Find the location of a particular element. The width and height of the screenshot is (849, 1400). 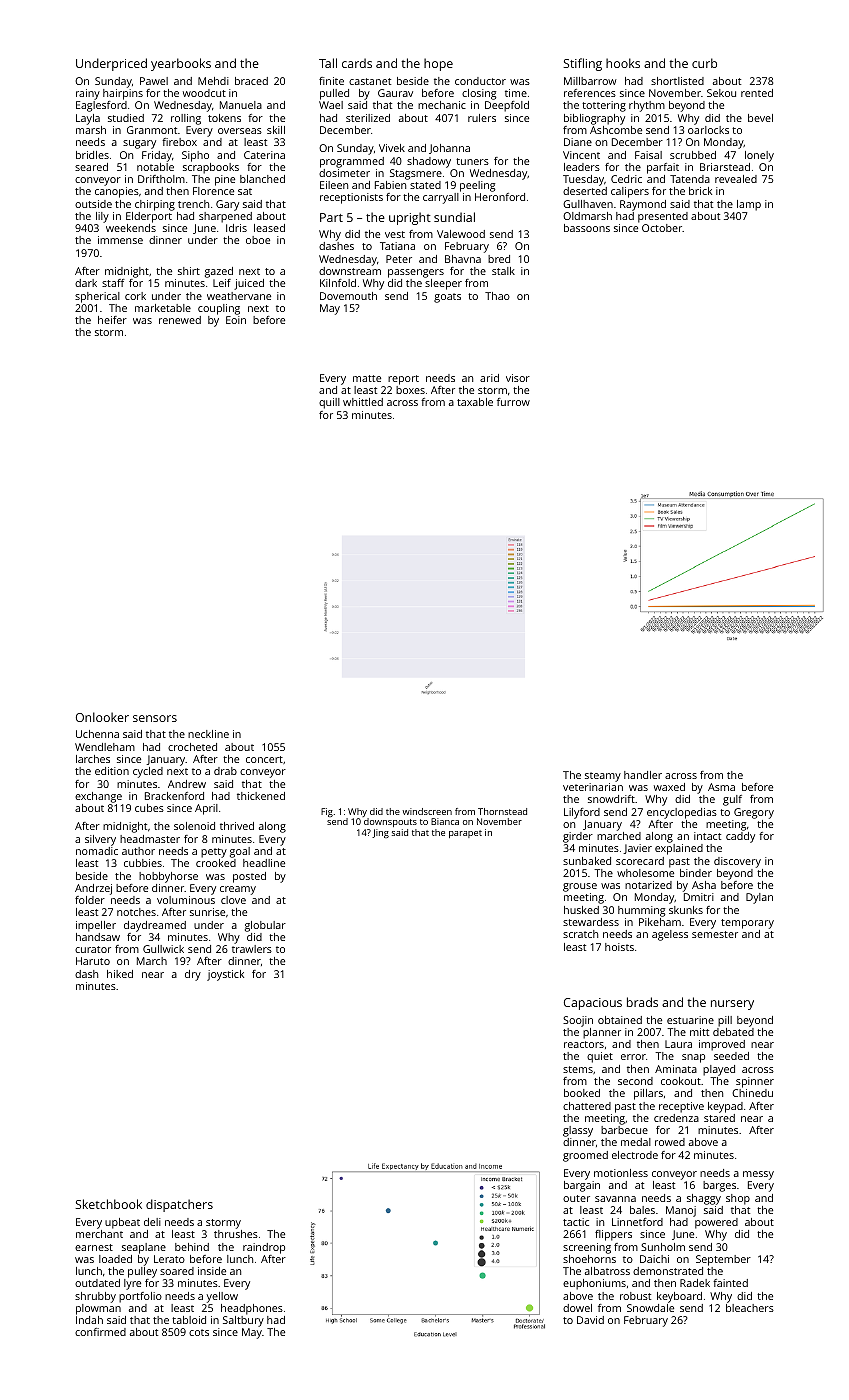

Thornstead is located at coordinates (502, 811).
